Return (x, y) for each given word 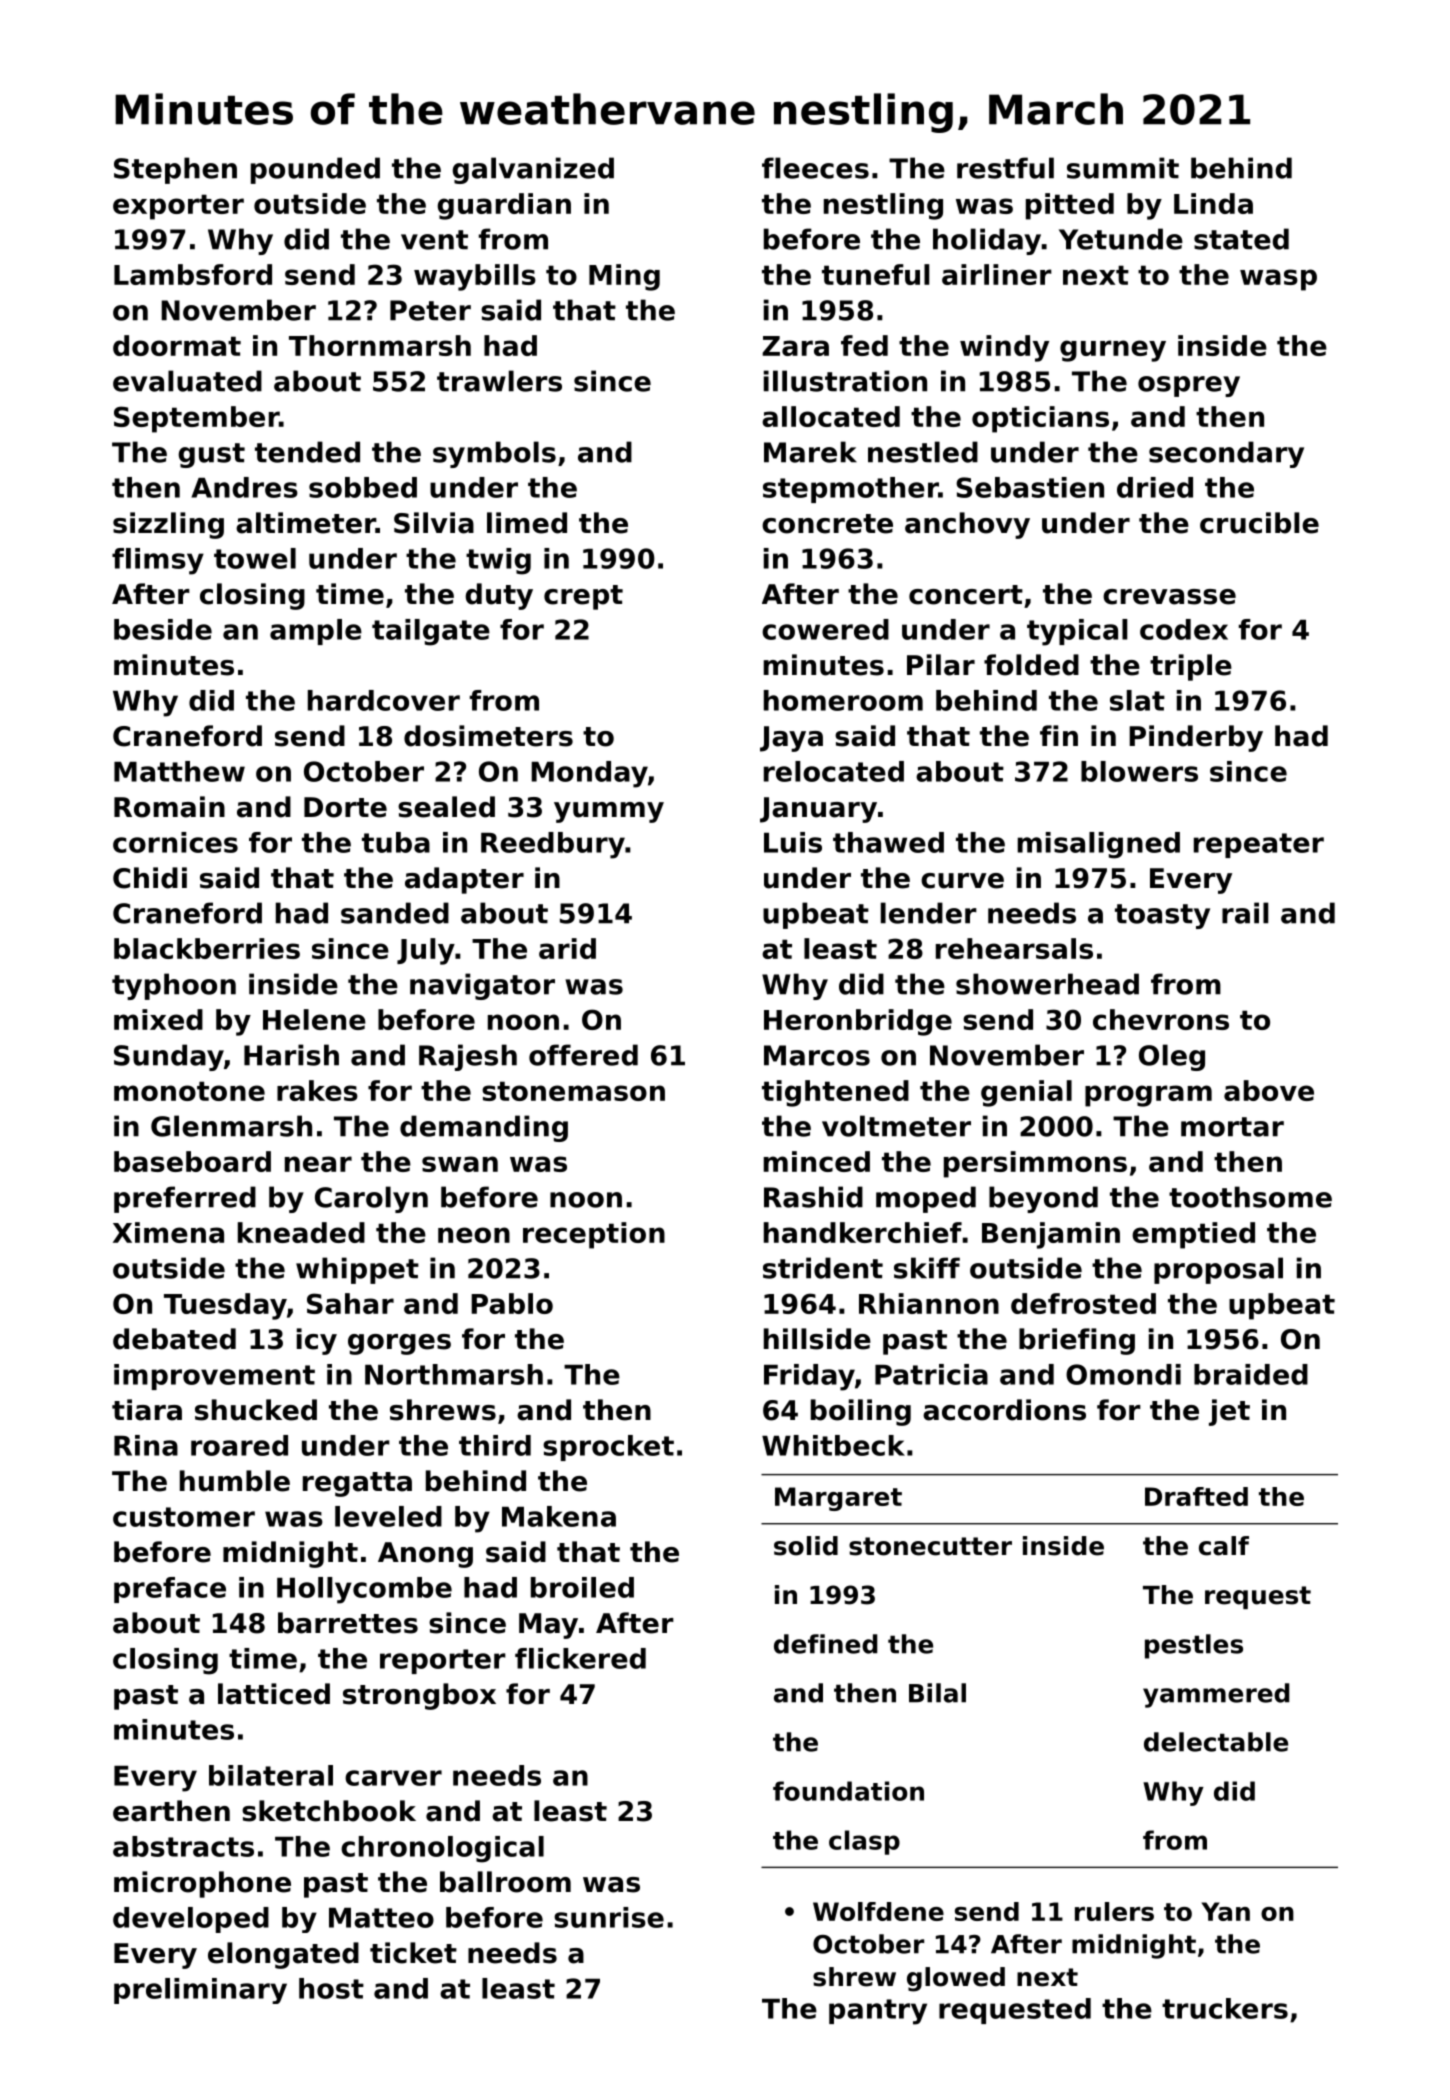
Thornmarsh (380, 345)
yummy (609, 812)
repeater (1259, 845)
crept (583, 597)
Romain (169, 807)
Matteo (381, 1918)
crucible (1259, 523)
